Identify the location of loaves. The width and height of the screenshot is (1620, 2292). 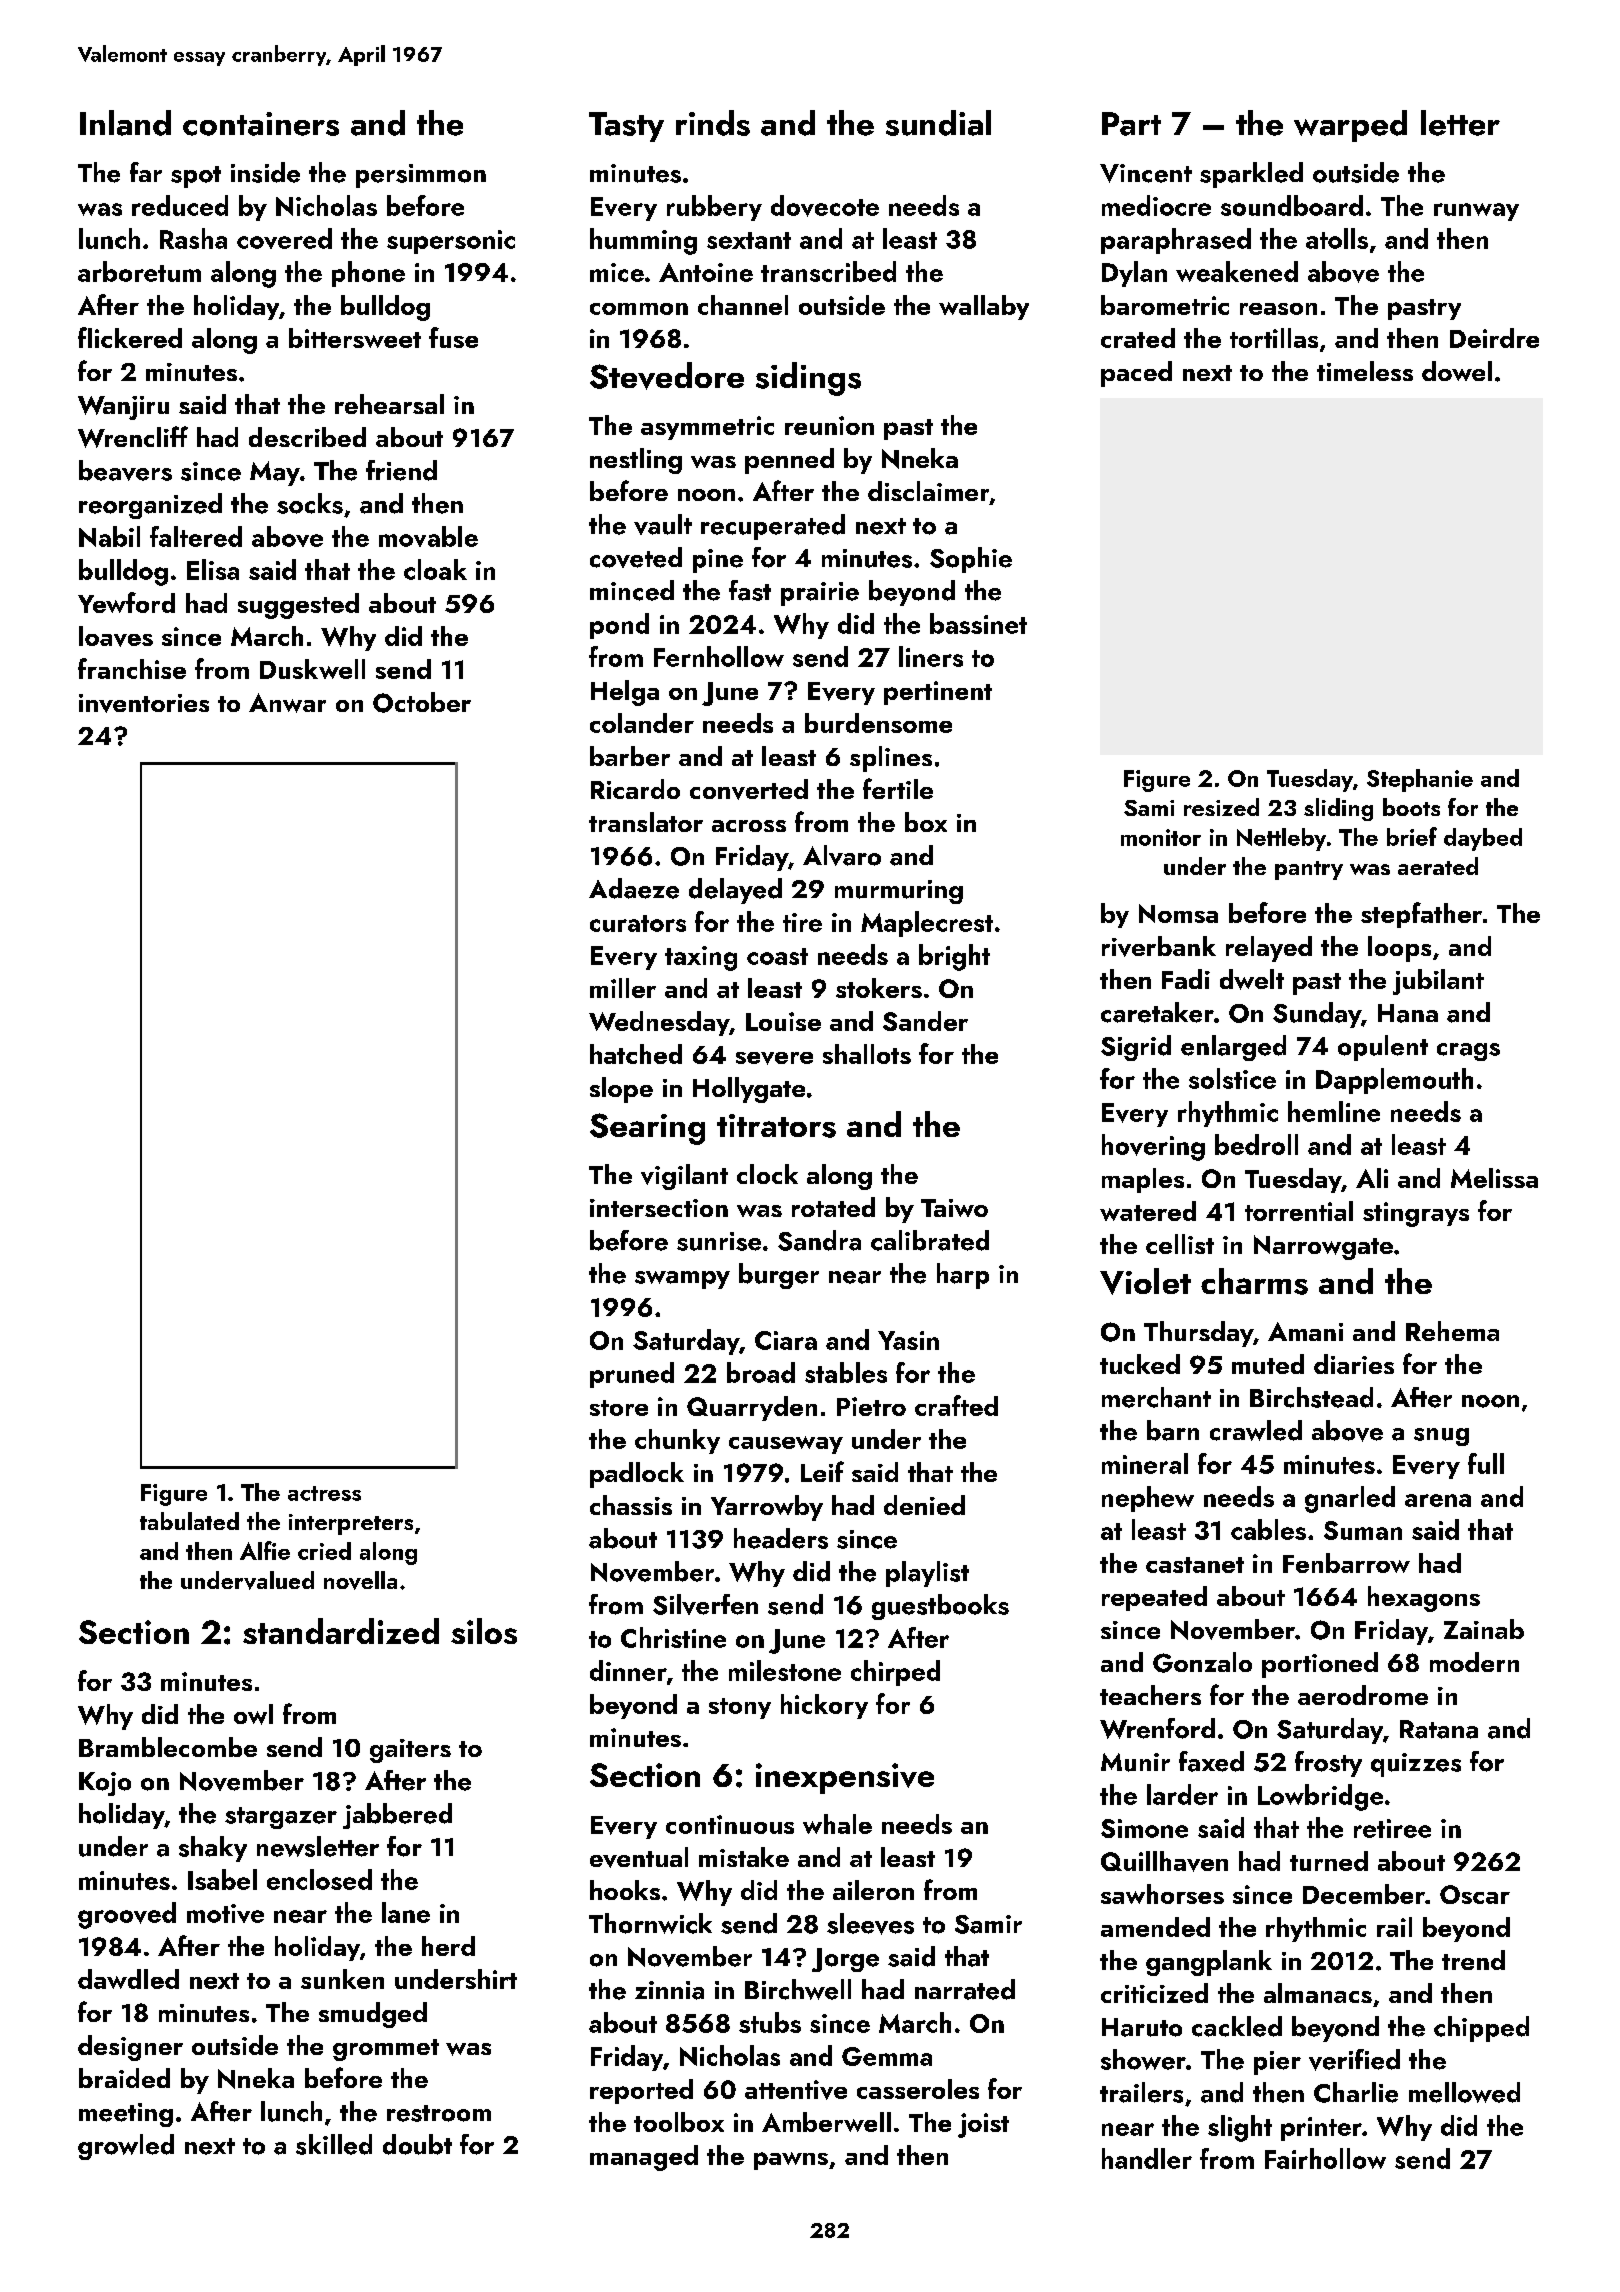
(116, 636).
